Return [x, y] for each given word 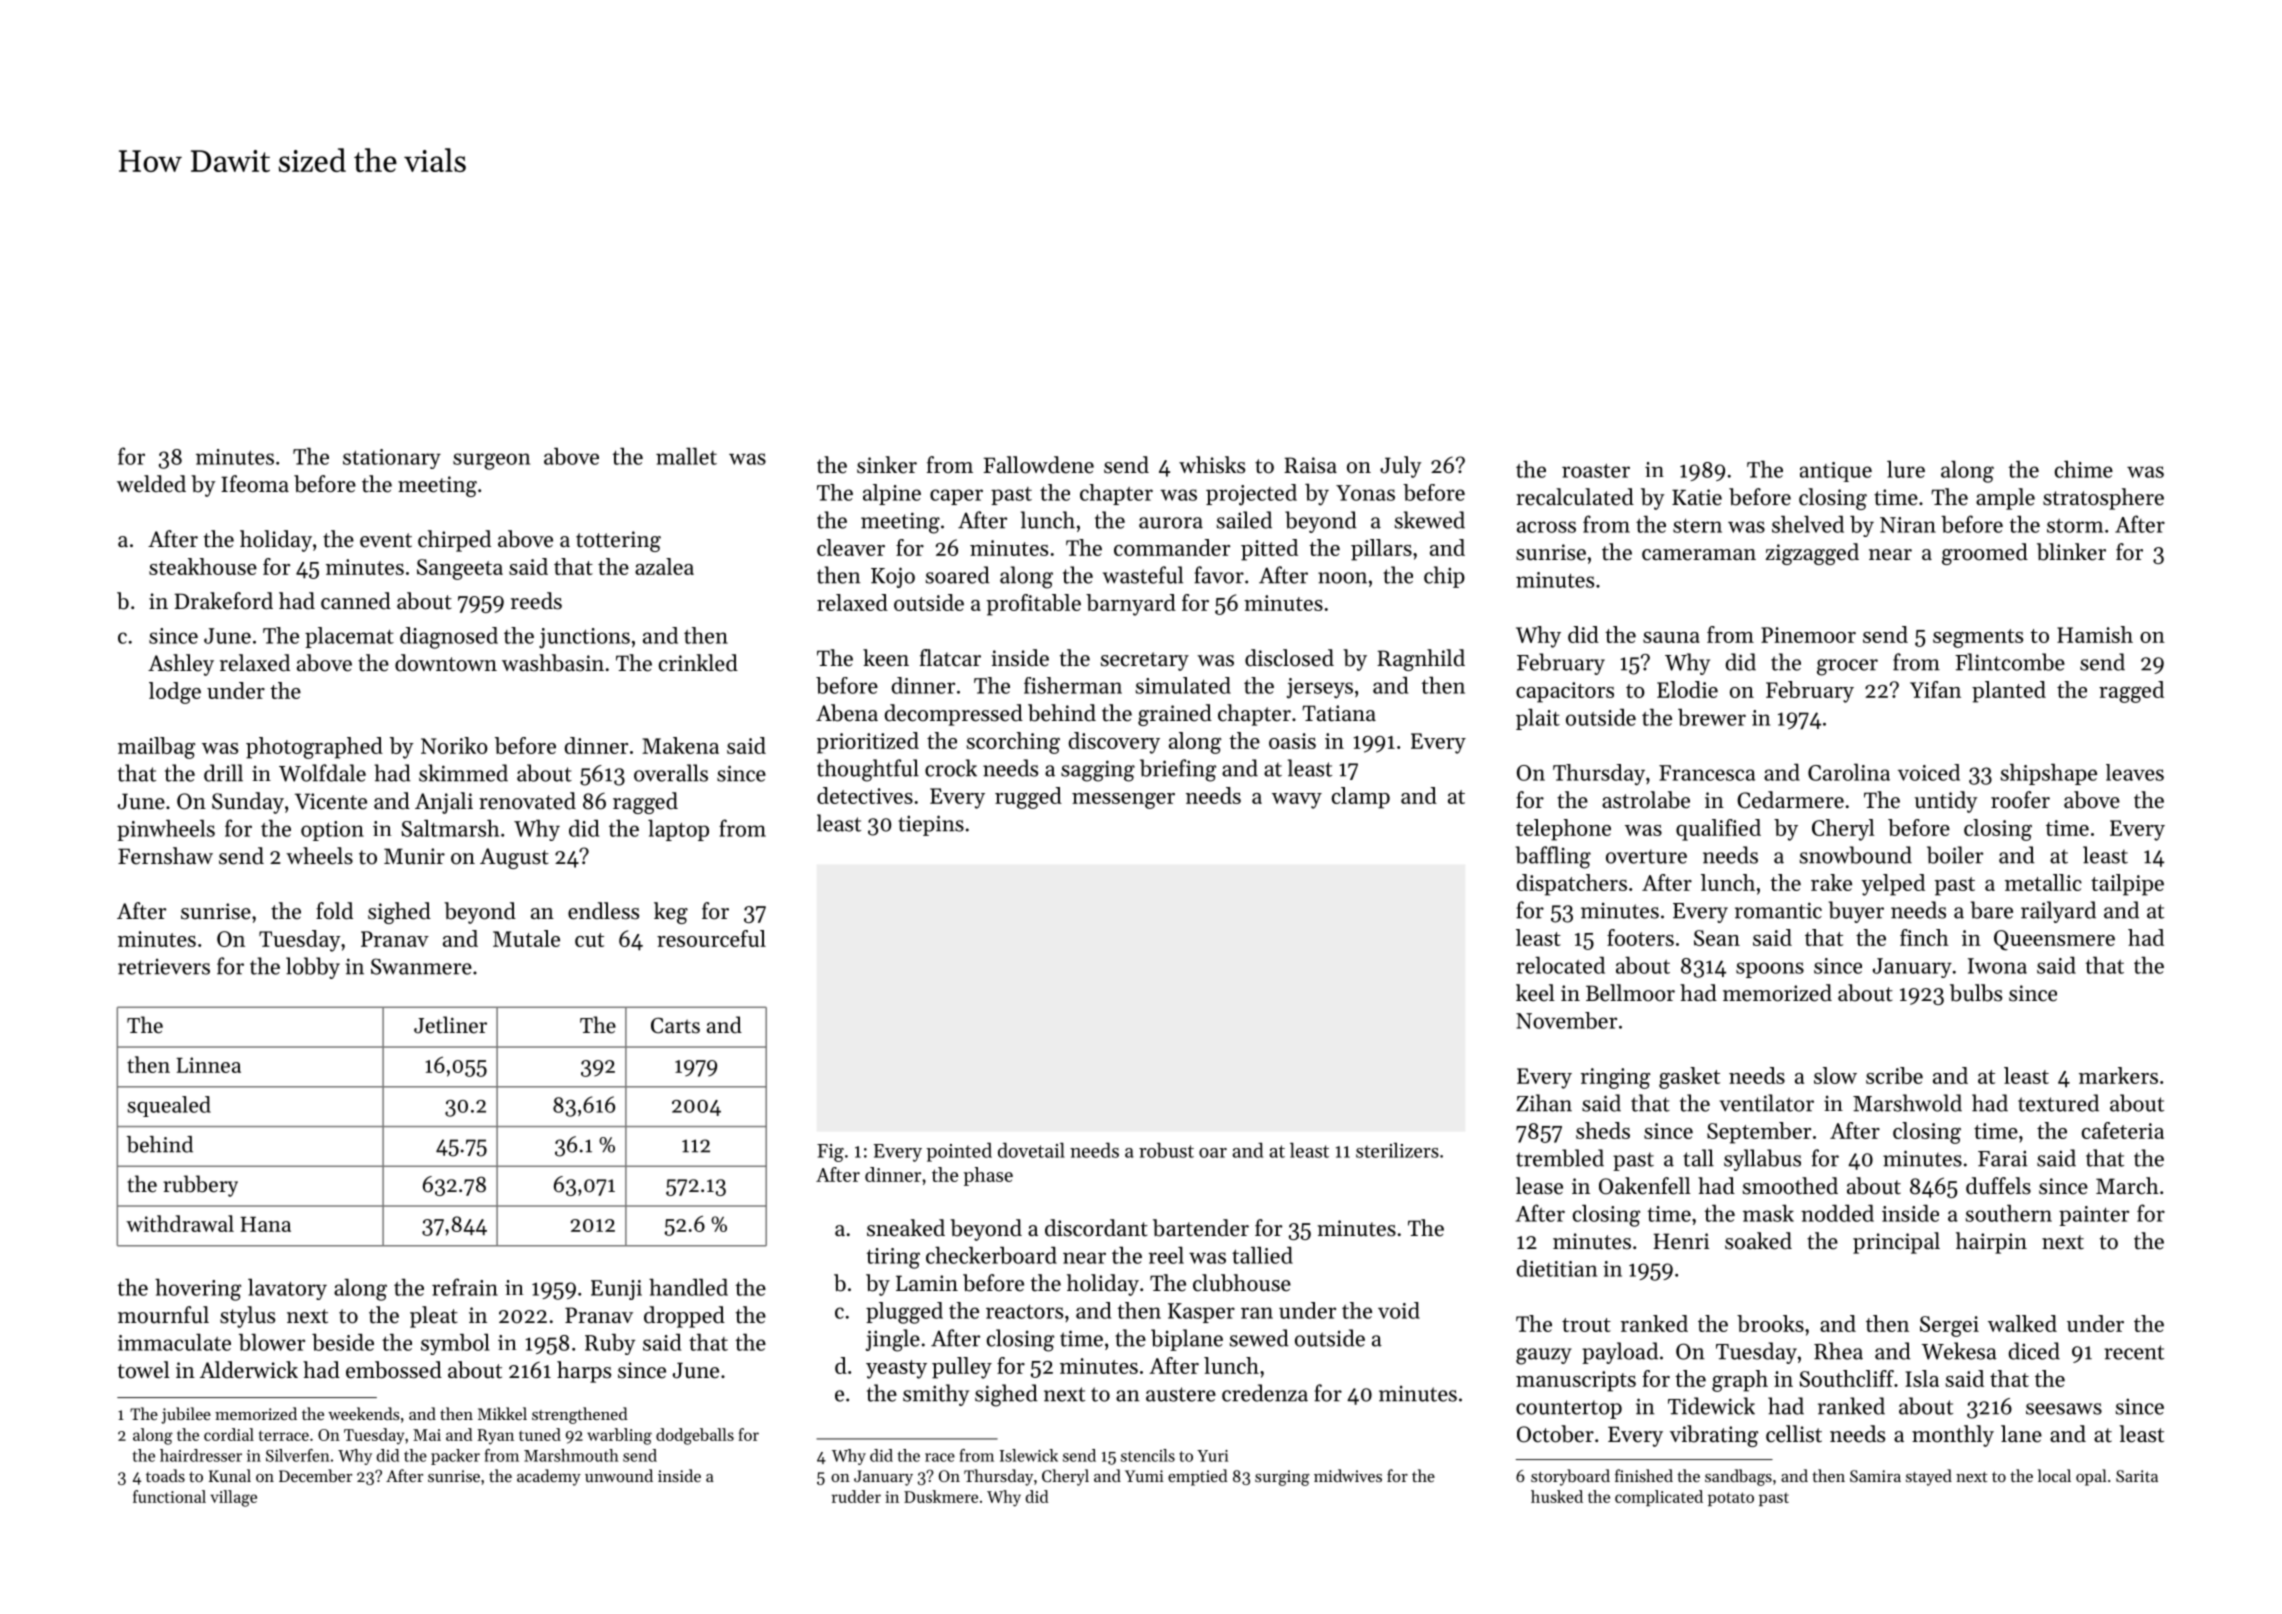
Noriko [454, 745]
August [514, 858]
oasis [1292, 741]
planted [2009, 692]
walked [2022, 1323]
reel [1166, 1255]
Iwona [1997, 966]
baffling [1553, 857]
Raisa [1310, 465]
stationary [392, 459]
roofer [2020, 800]
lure [1906, 469]
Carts [675, 1025]
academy [549, 1477]
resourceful [711, 938]
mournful [163, 1315]
